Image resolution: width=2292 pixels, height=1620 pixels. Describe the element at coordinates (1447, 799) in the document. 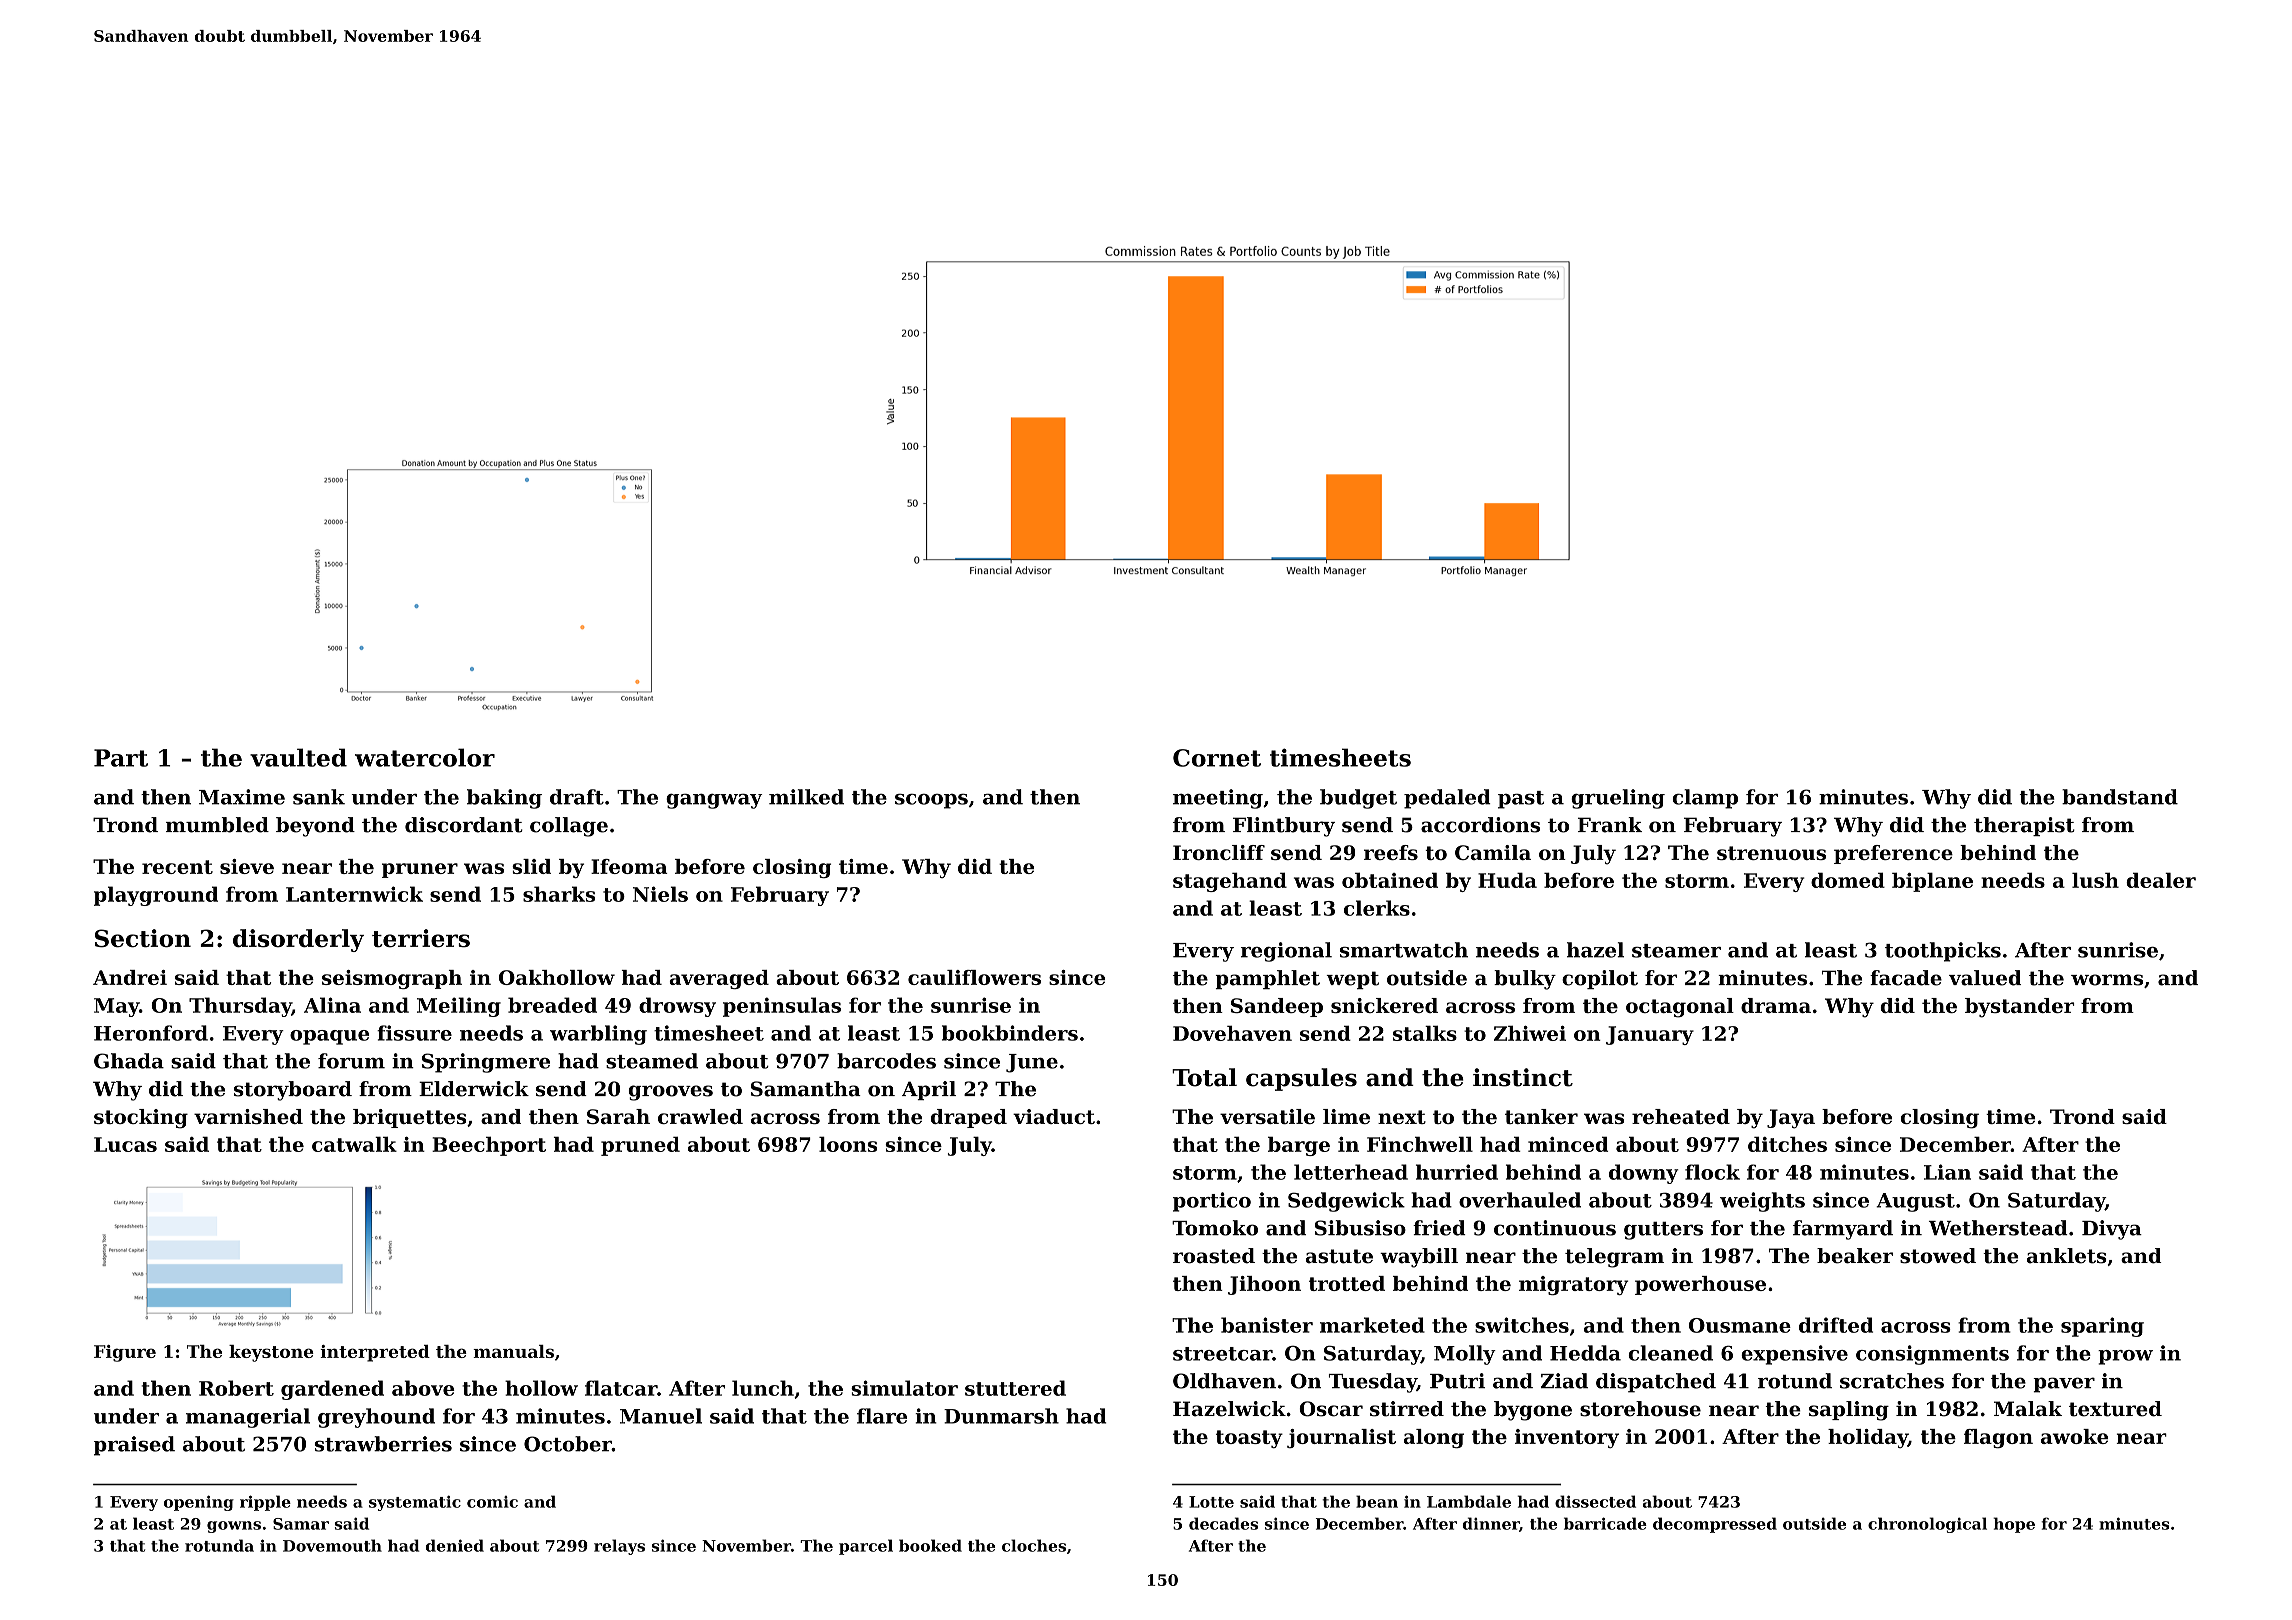

I see `pedaled` at that location.
